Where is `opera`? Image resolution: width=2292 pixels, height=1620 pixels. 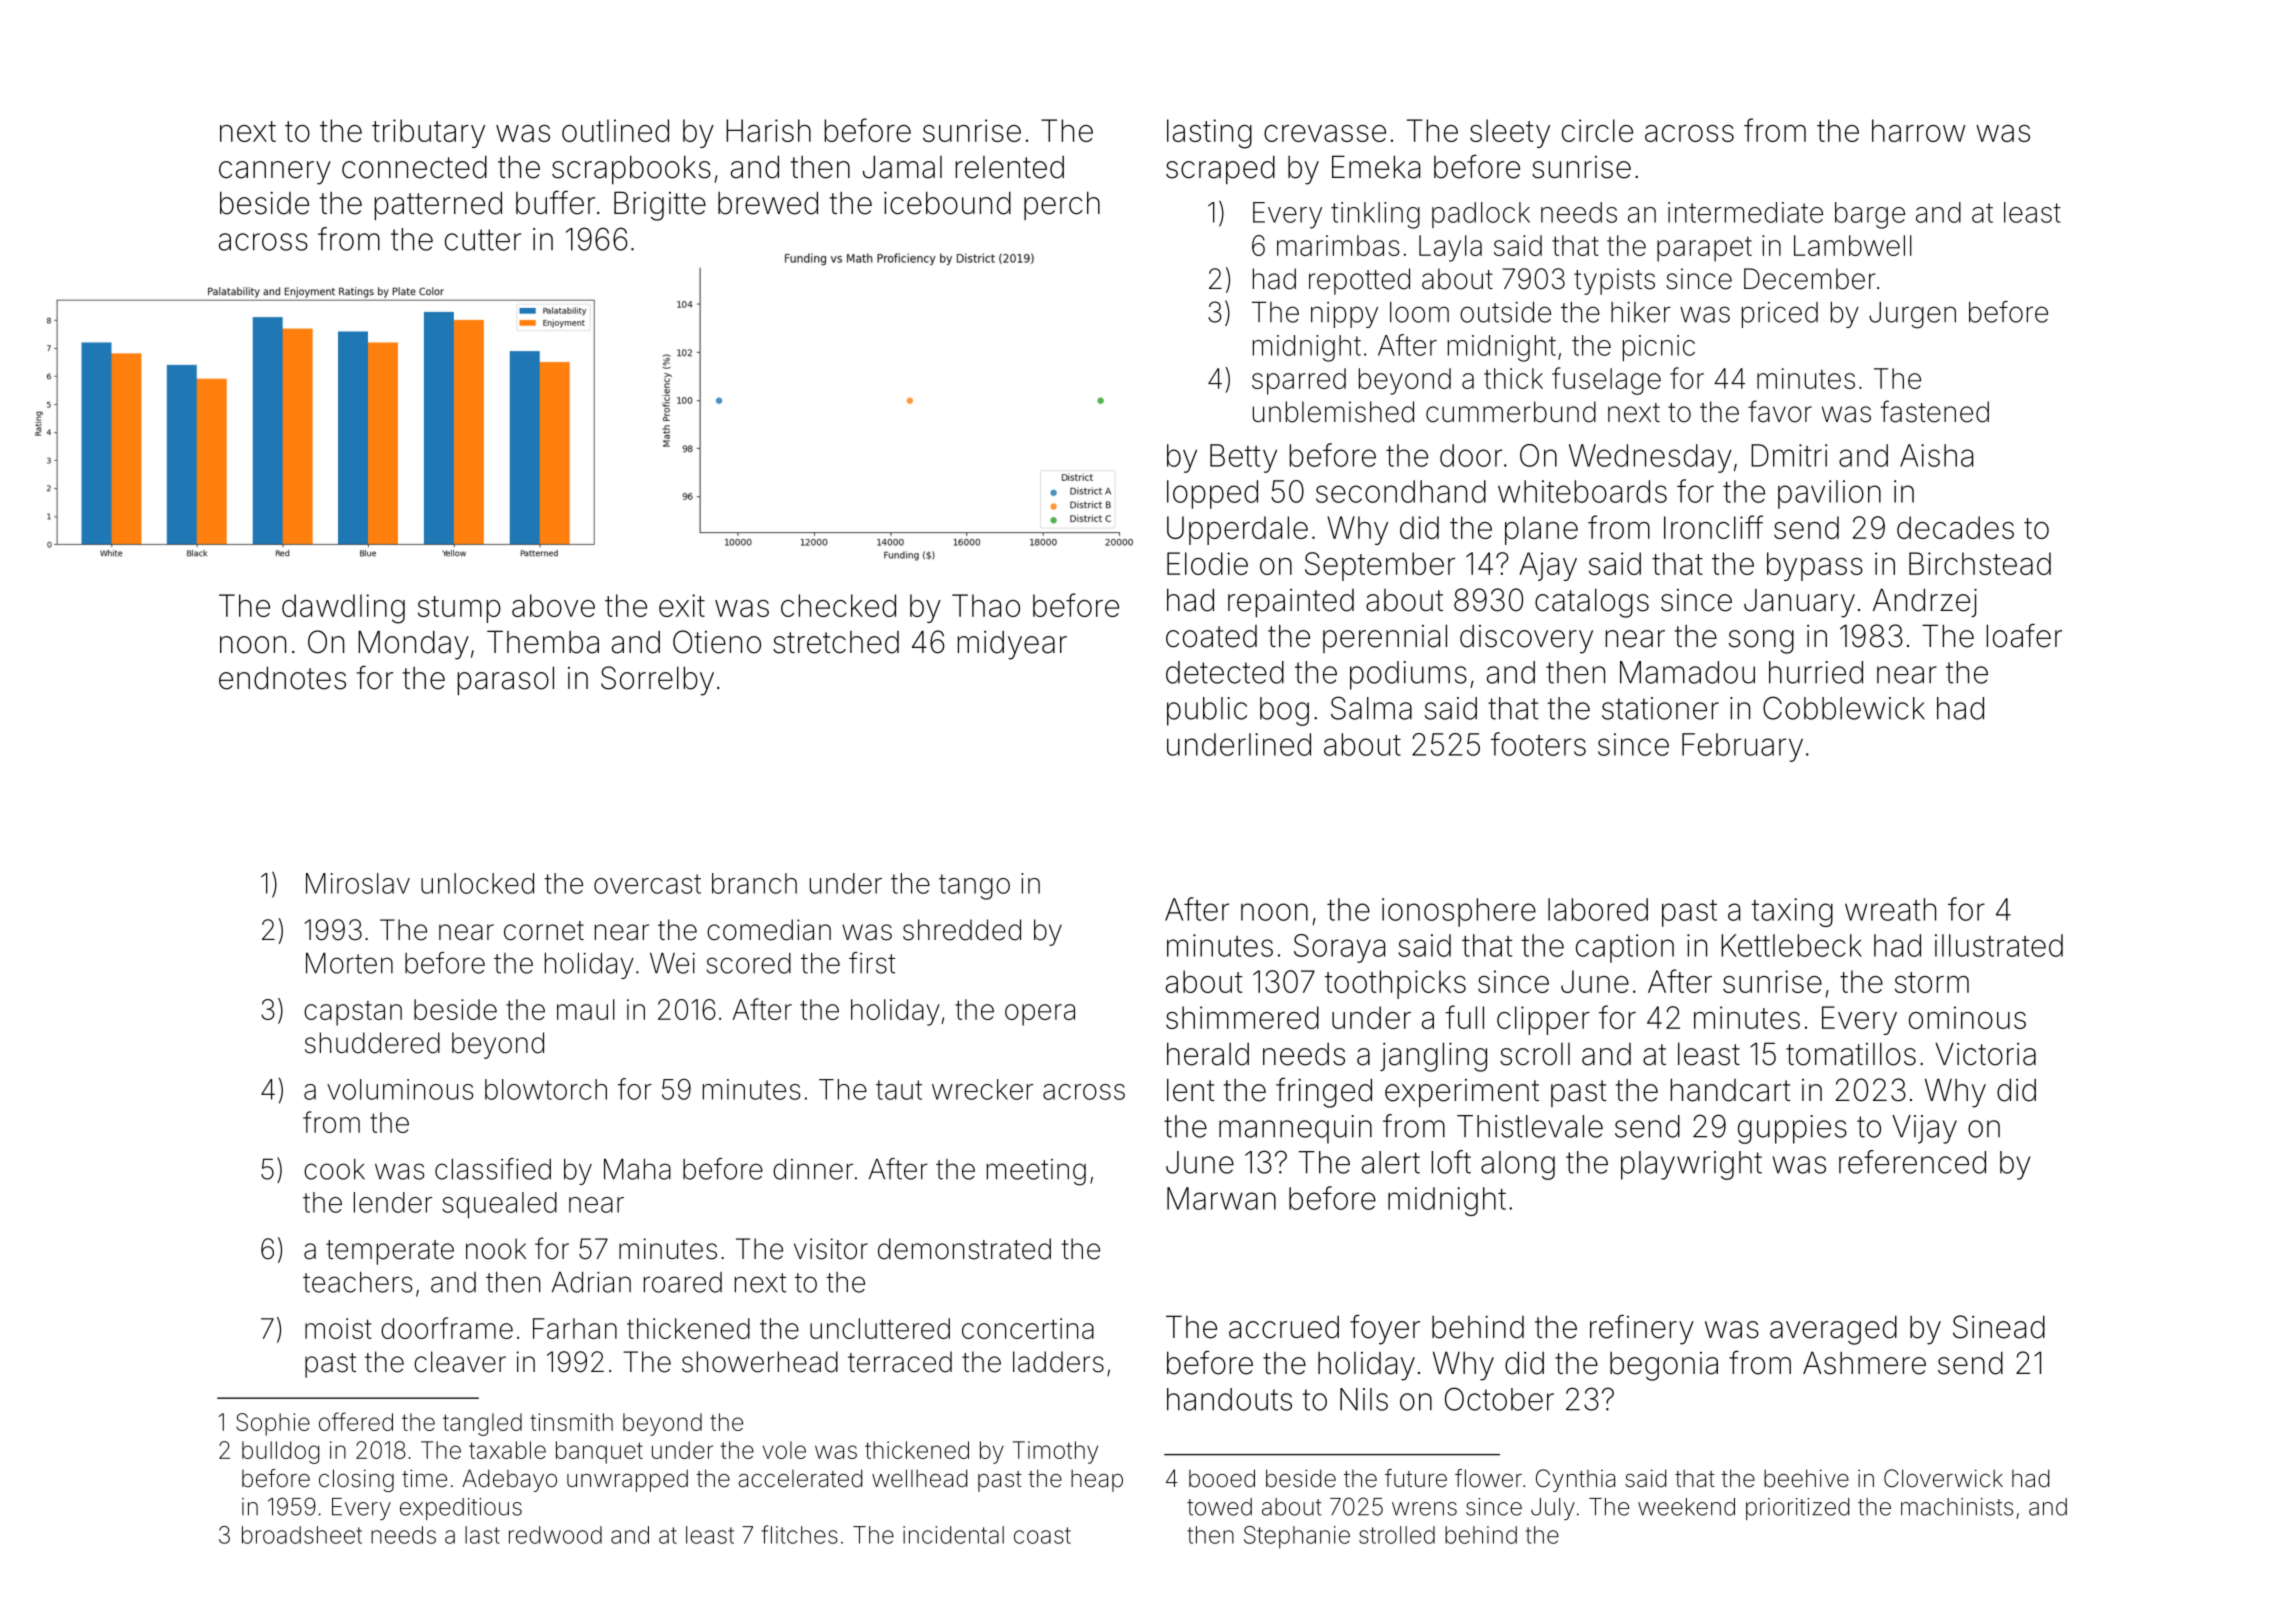
opera is located at coordinates (1040, 1015).
